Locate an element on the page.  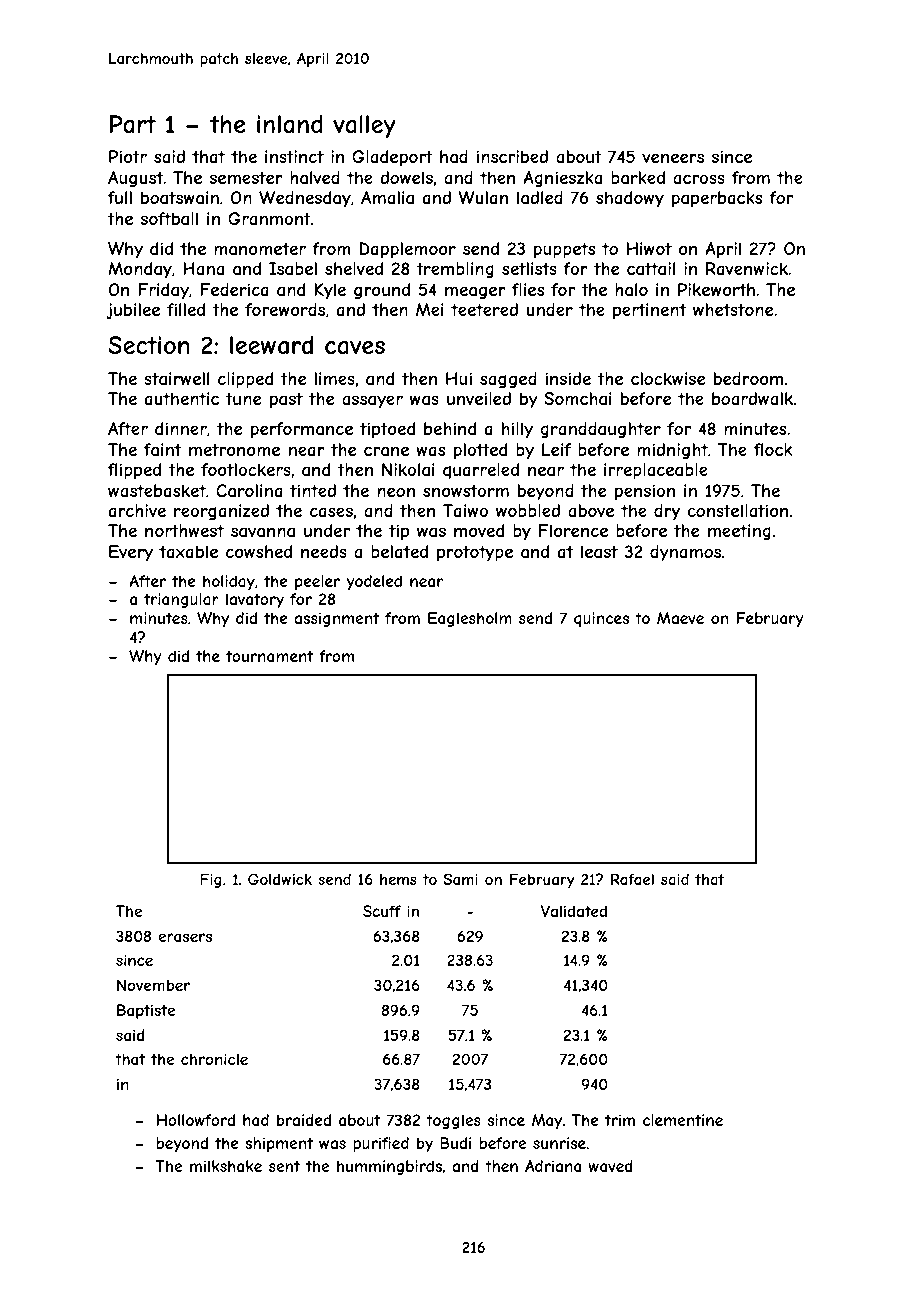
pertinent is located at coordinates (649, 311).
